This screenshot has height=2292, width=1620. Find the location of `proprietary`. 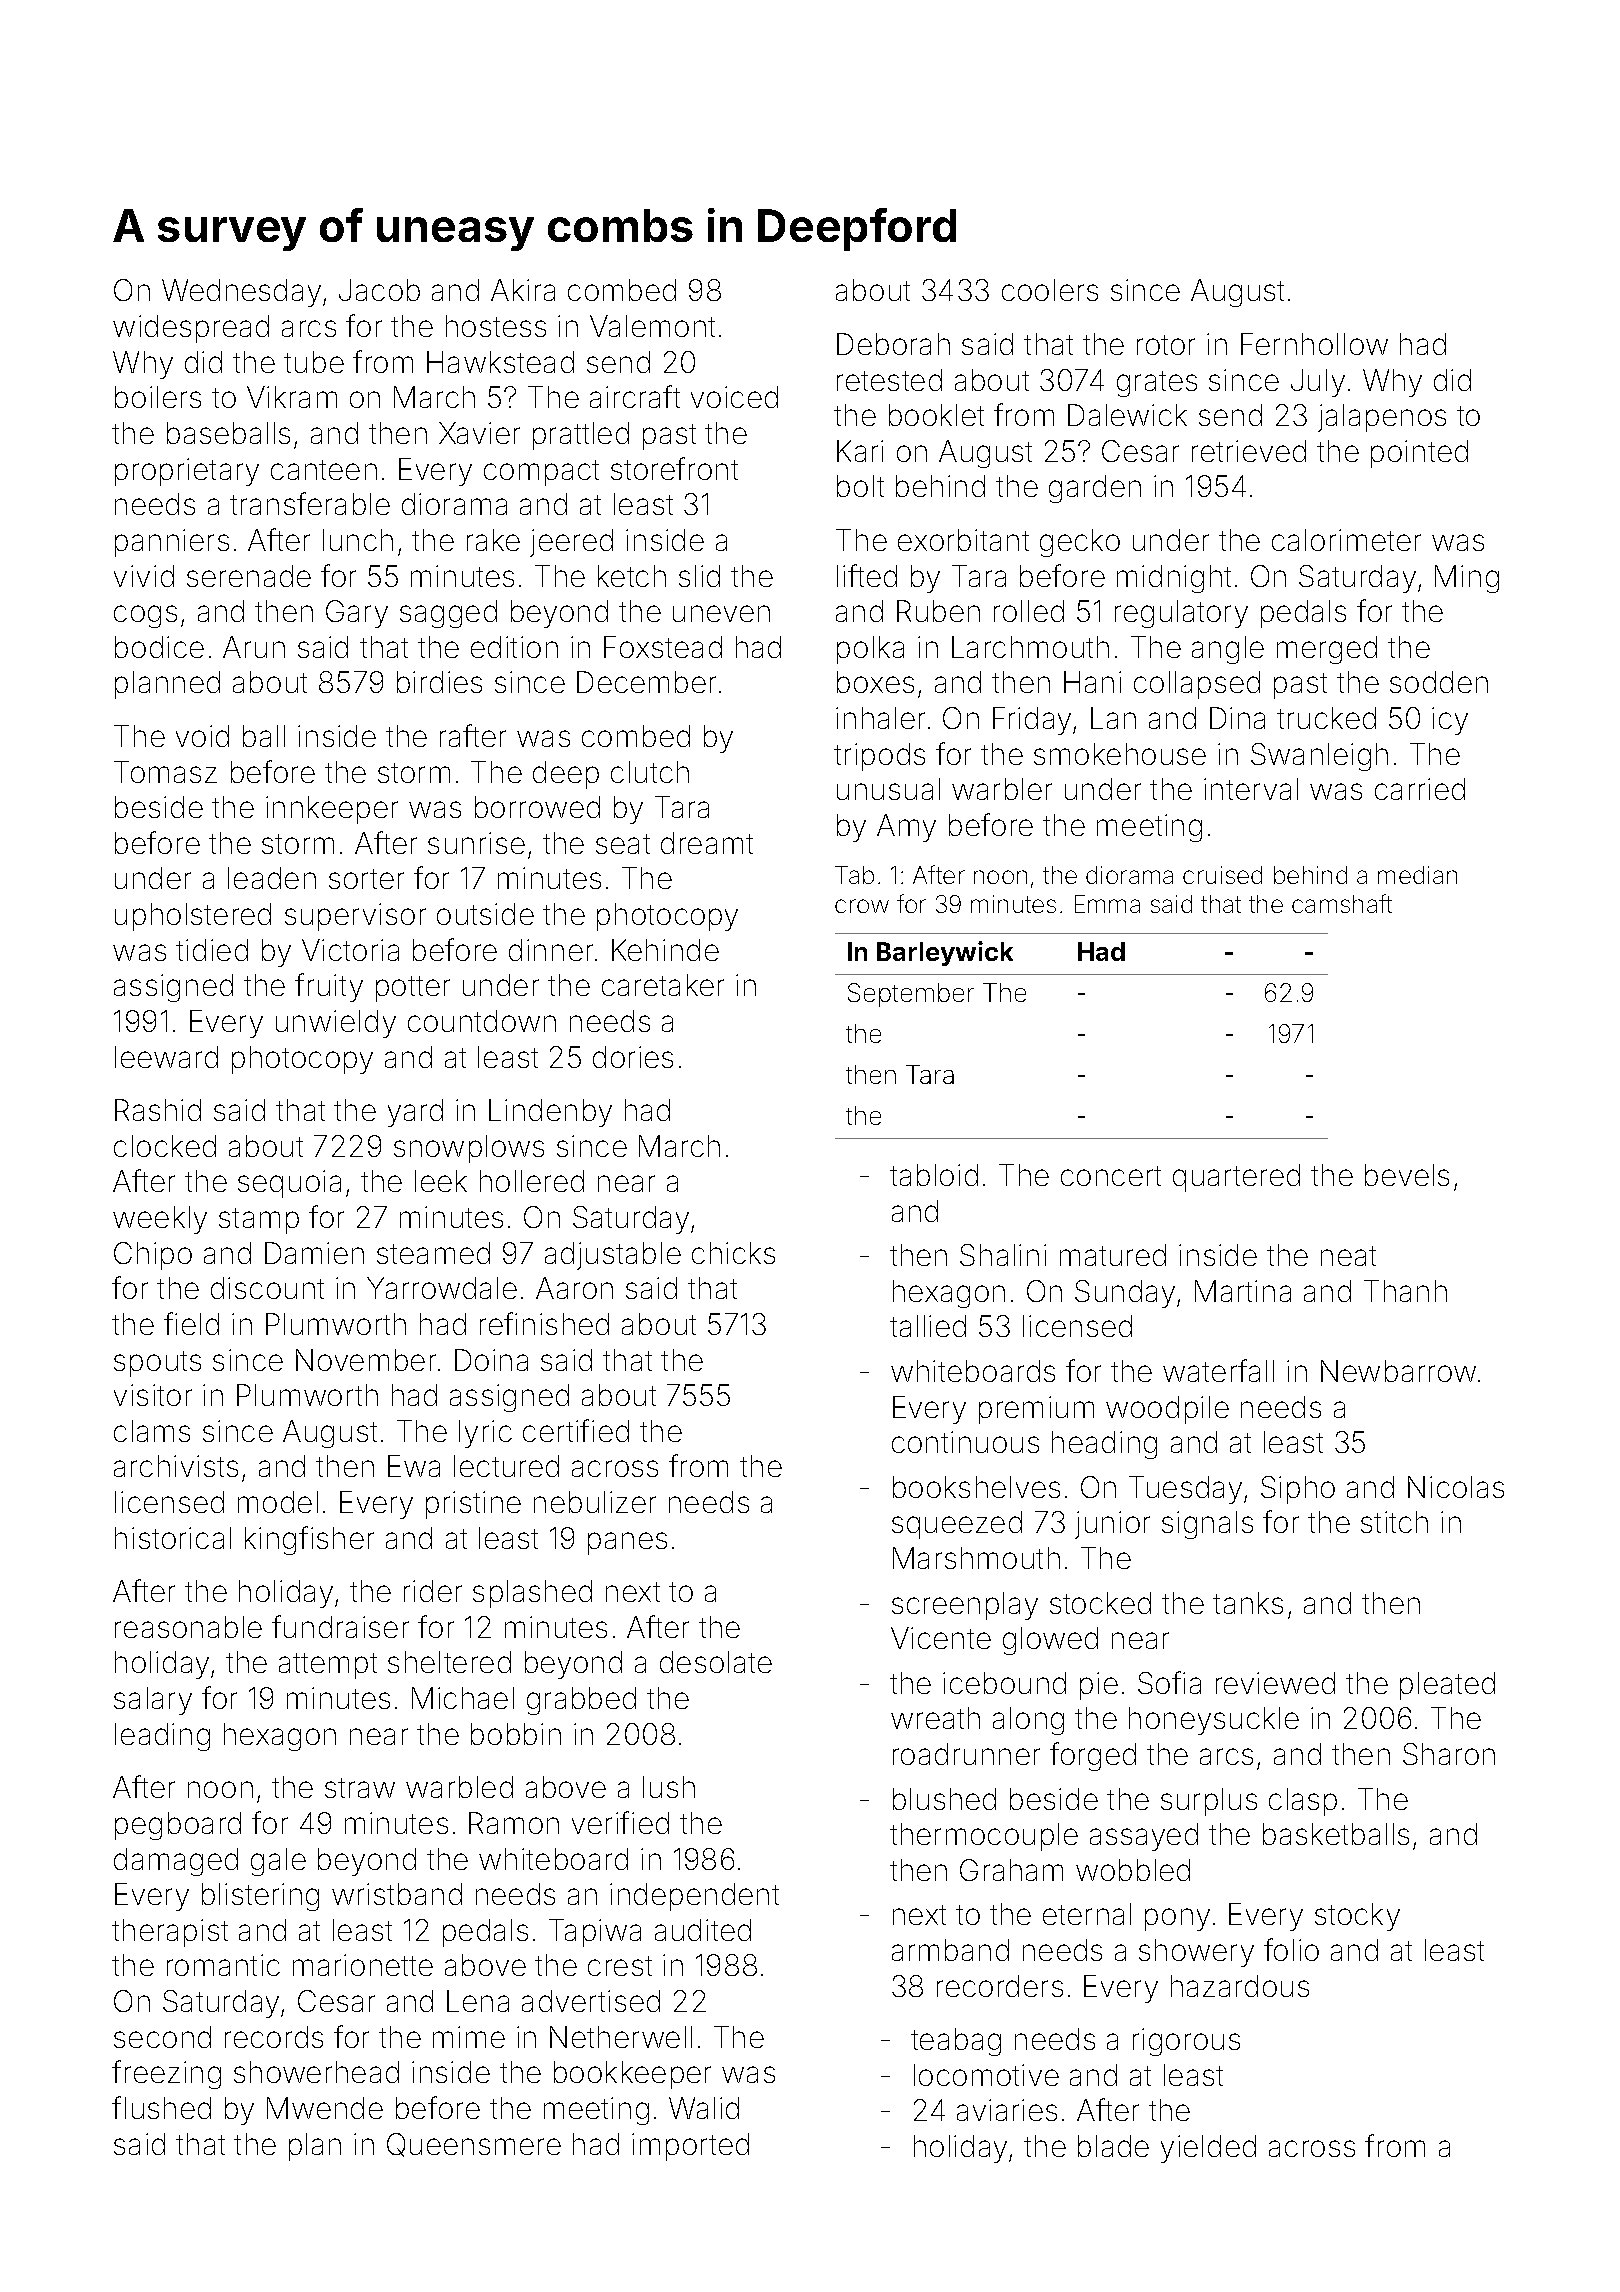

proprietary is located at coordinates (187, 472).
